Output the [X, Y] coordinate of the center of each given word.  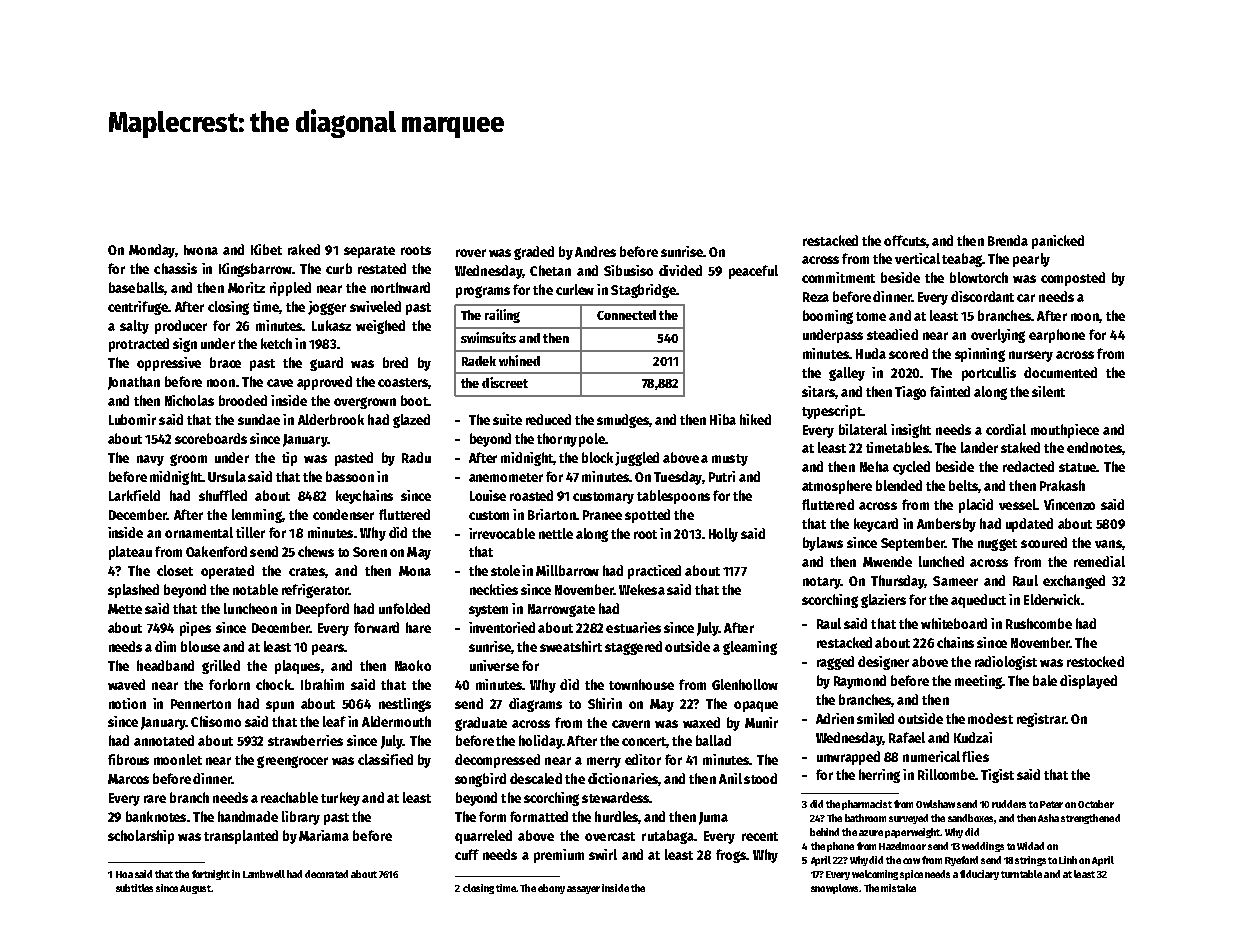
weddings [983, 847]
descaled [536, 778]
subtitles [134, 888]
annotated [164, 740]
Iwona [201, 250]
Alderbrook [331, 419]
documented [1060, 372]
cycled [911, 468]
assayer [583, 890]
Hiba [723, 419]
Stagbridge [643, 291]
